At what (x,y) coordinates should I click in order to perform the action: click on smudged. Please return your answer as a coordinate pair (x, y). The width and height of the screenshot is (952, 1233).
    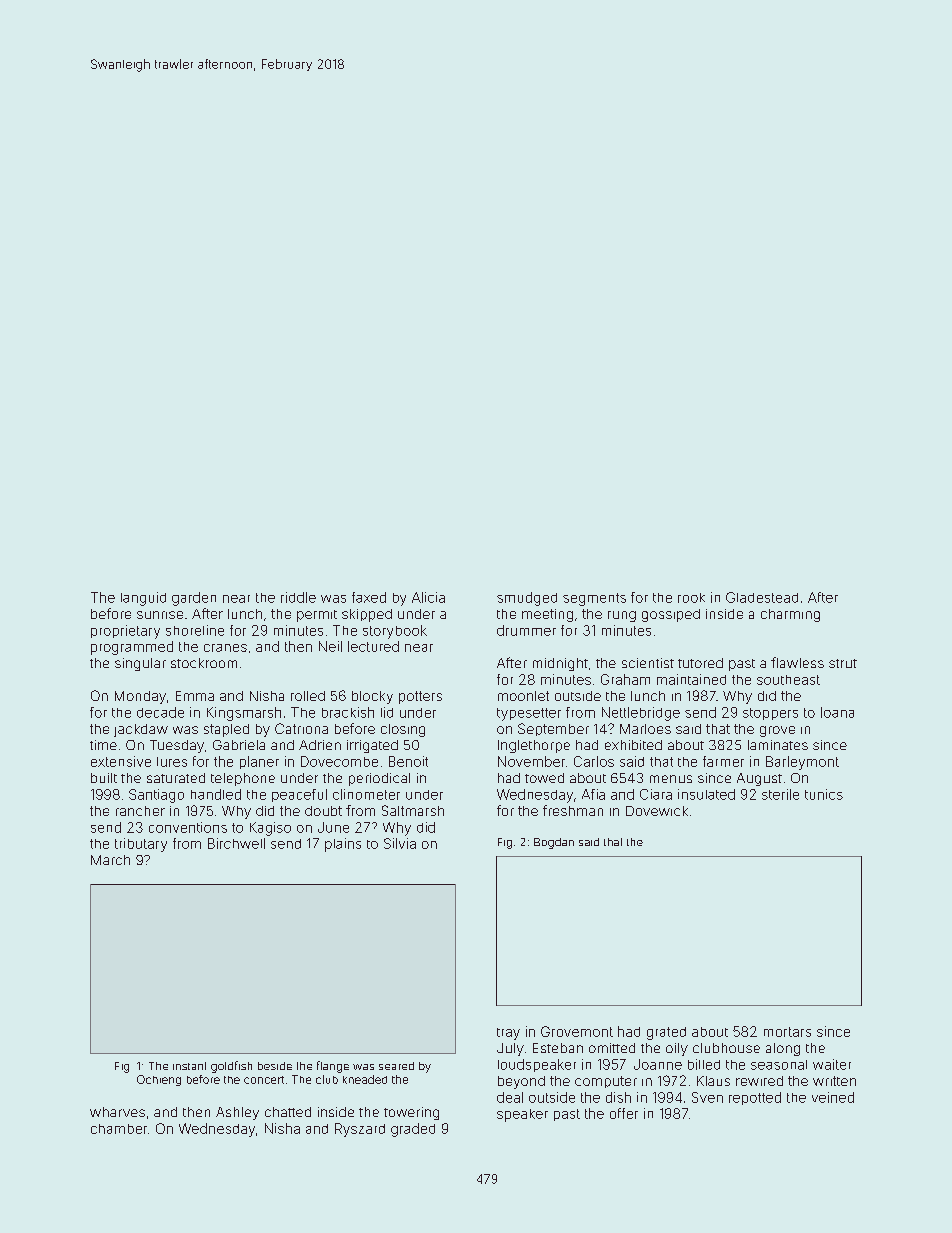
    Looking at the image, I should click on (527, 599).
